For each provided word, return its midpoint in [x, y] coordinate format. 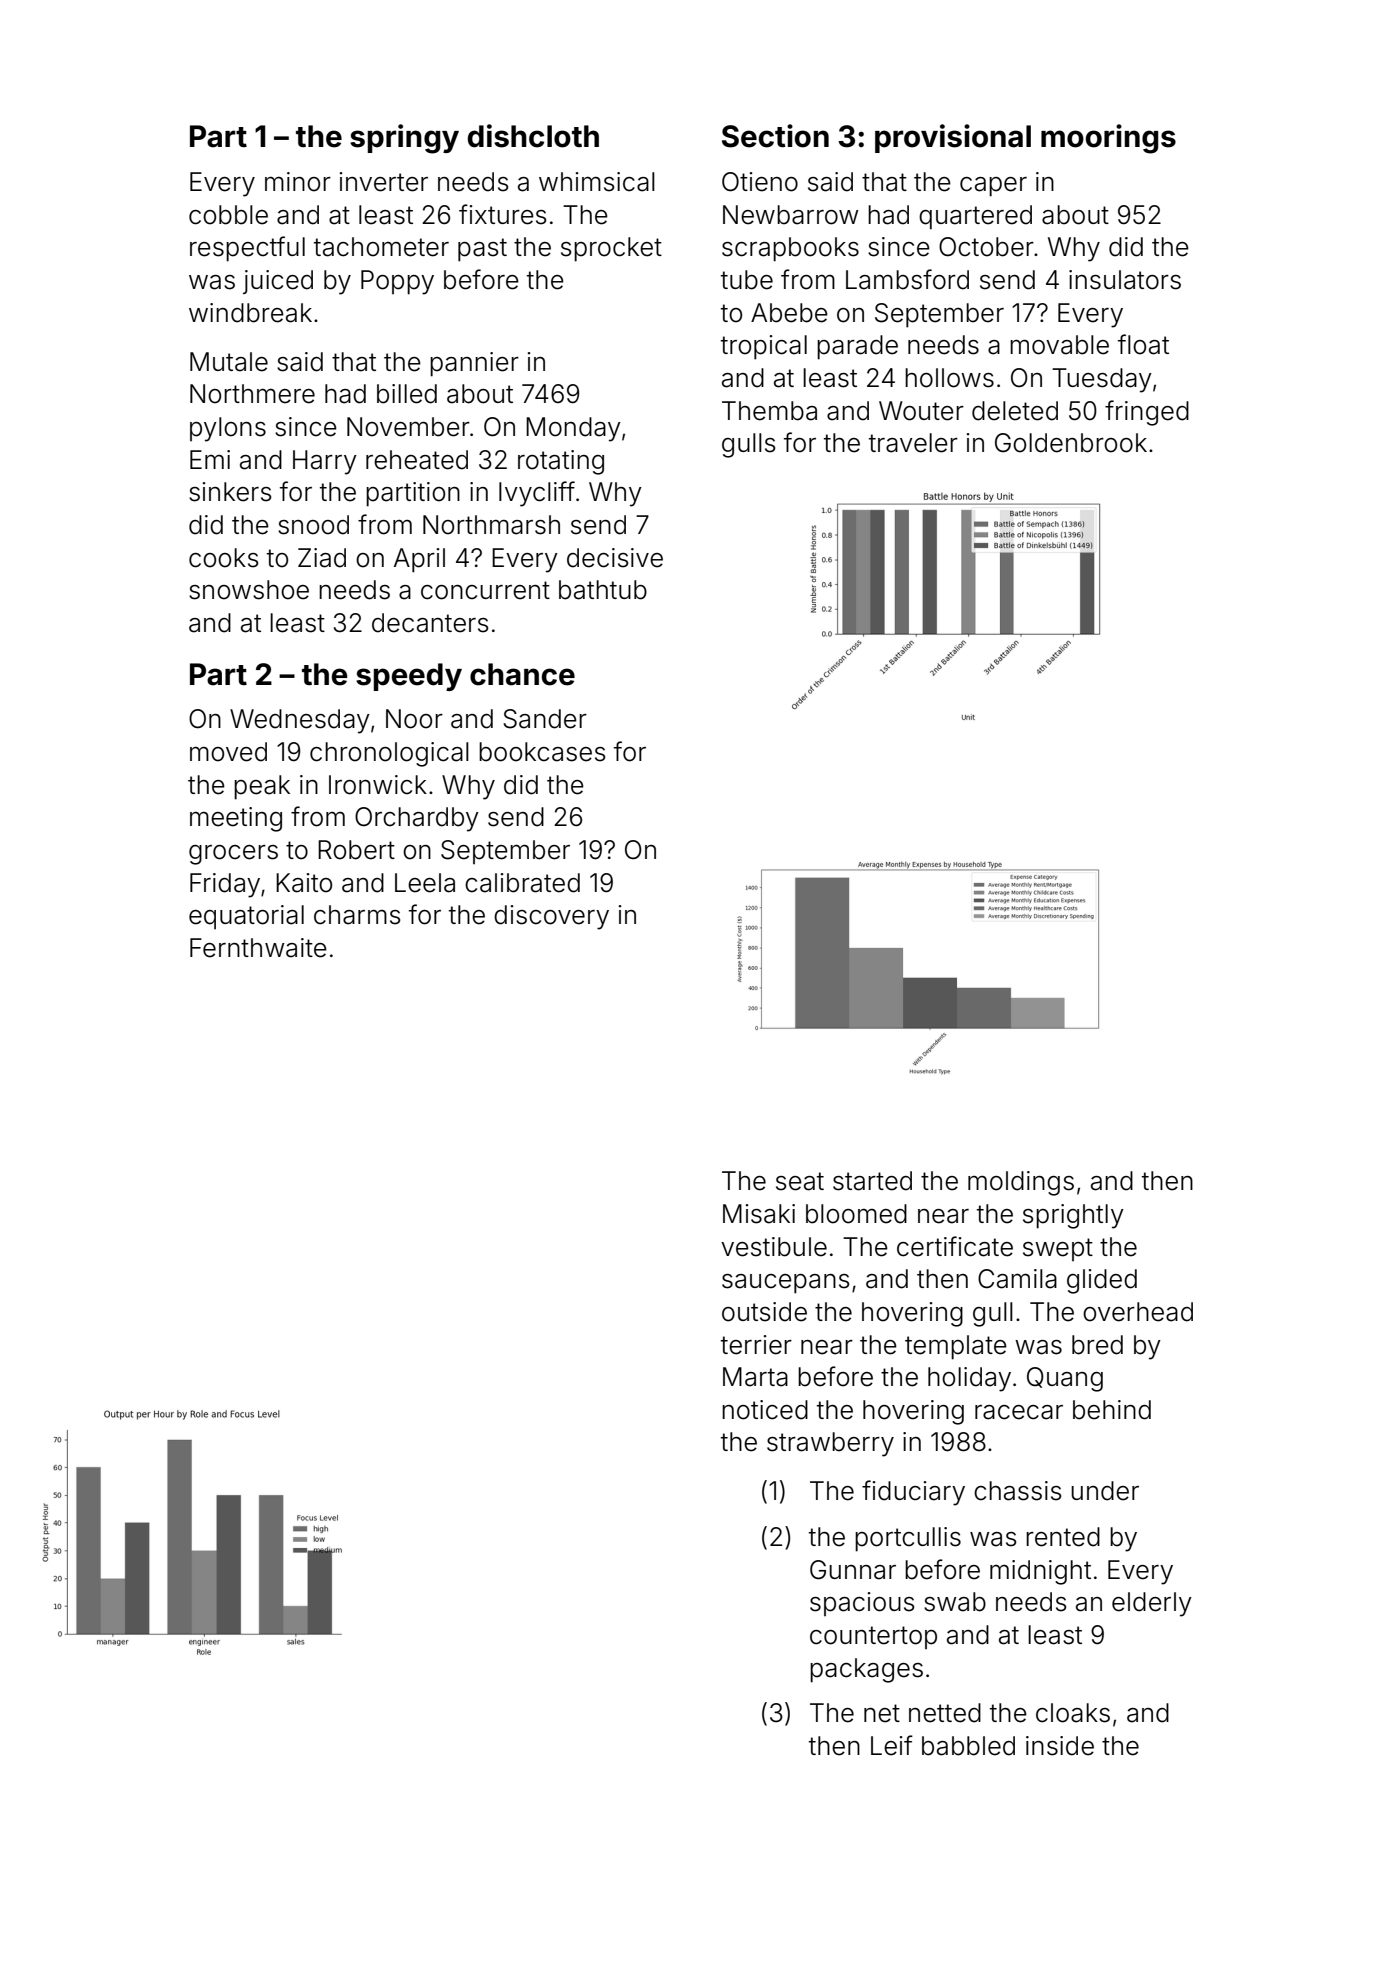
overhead [1138, 1312]
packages [866, 1670]
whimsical [597, 182]
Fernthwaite [258, 948]
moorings [1108, 139]
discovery [551, 917]
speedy [409, 677]
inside [1060, 1746]
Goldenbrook [1071, 443]
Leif [892, 1745]
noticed [765, 1410]
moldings [1021, 1183]
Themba [769, 411]
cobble [228, 215]
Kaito [304, 883]
